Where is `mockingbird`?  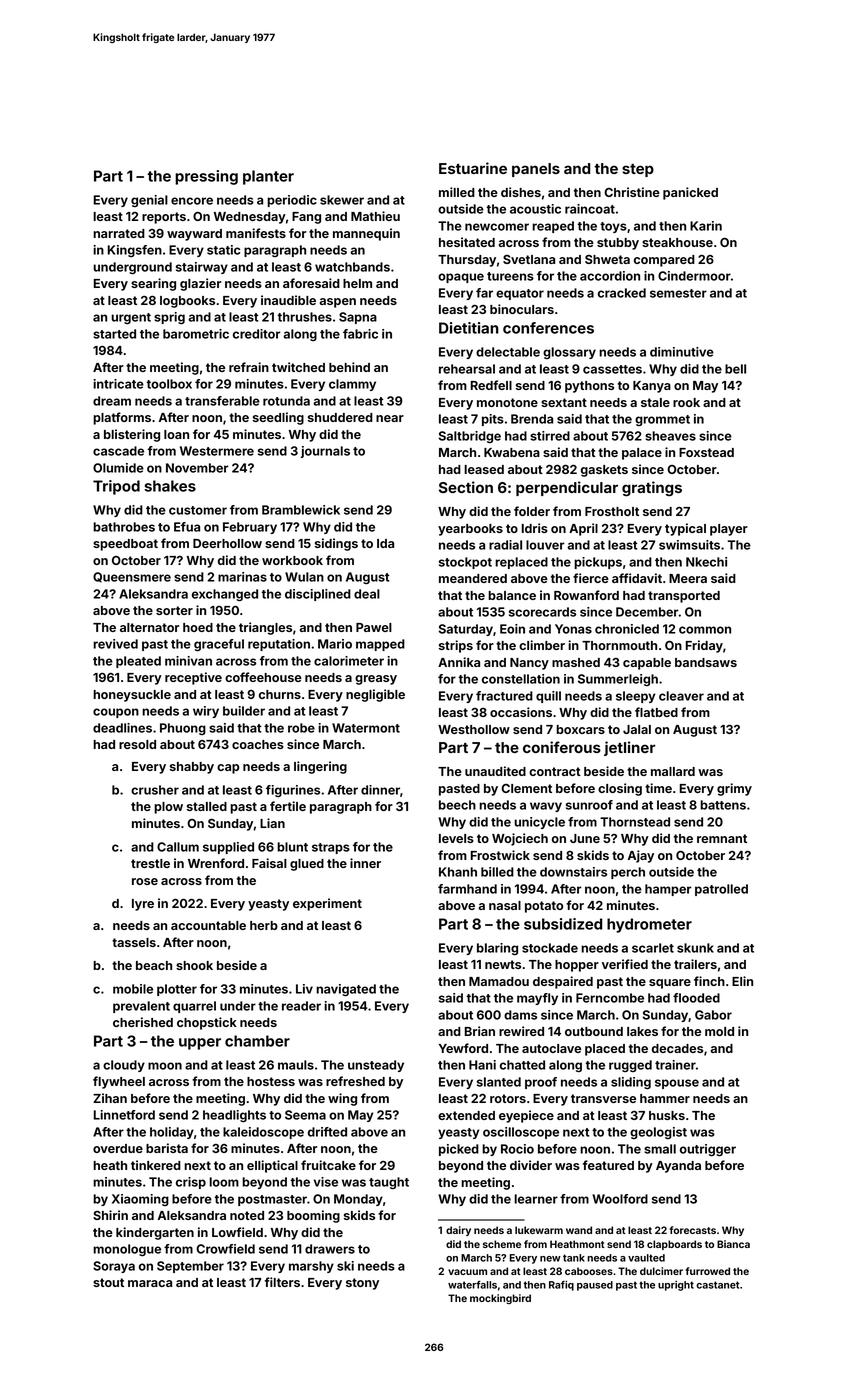
mockingbird is located at coordinates (500, 1299).
